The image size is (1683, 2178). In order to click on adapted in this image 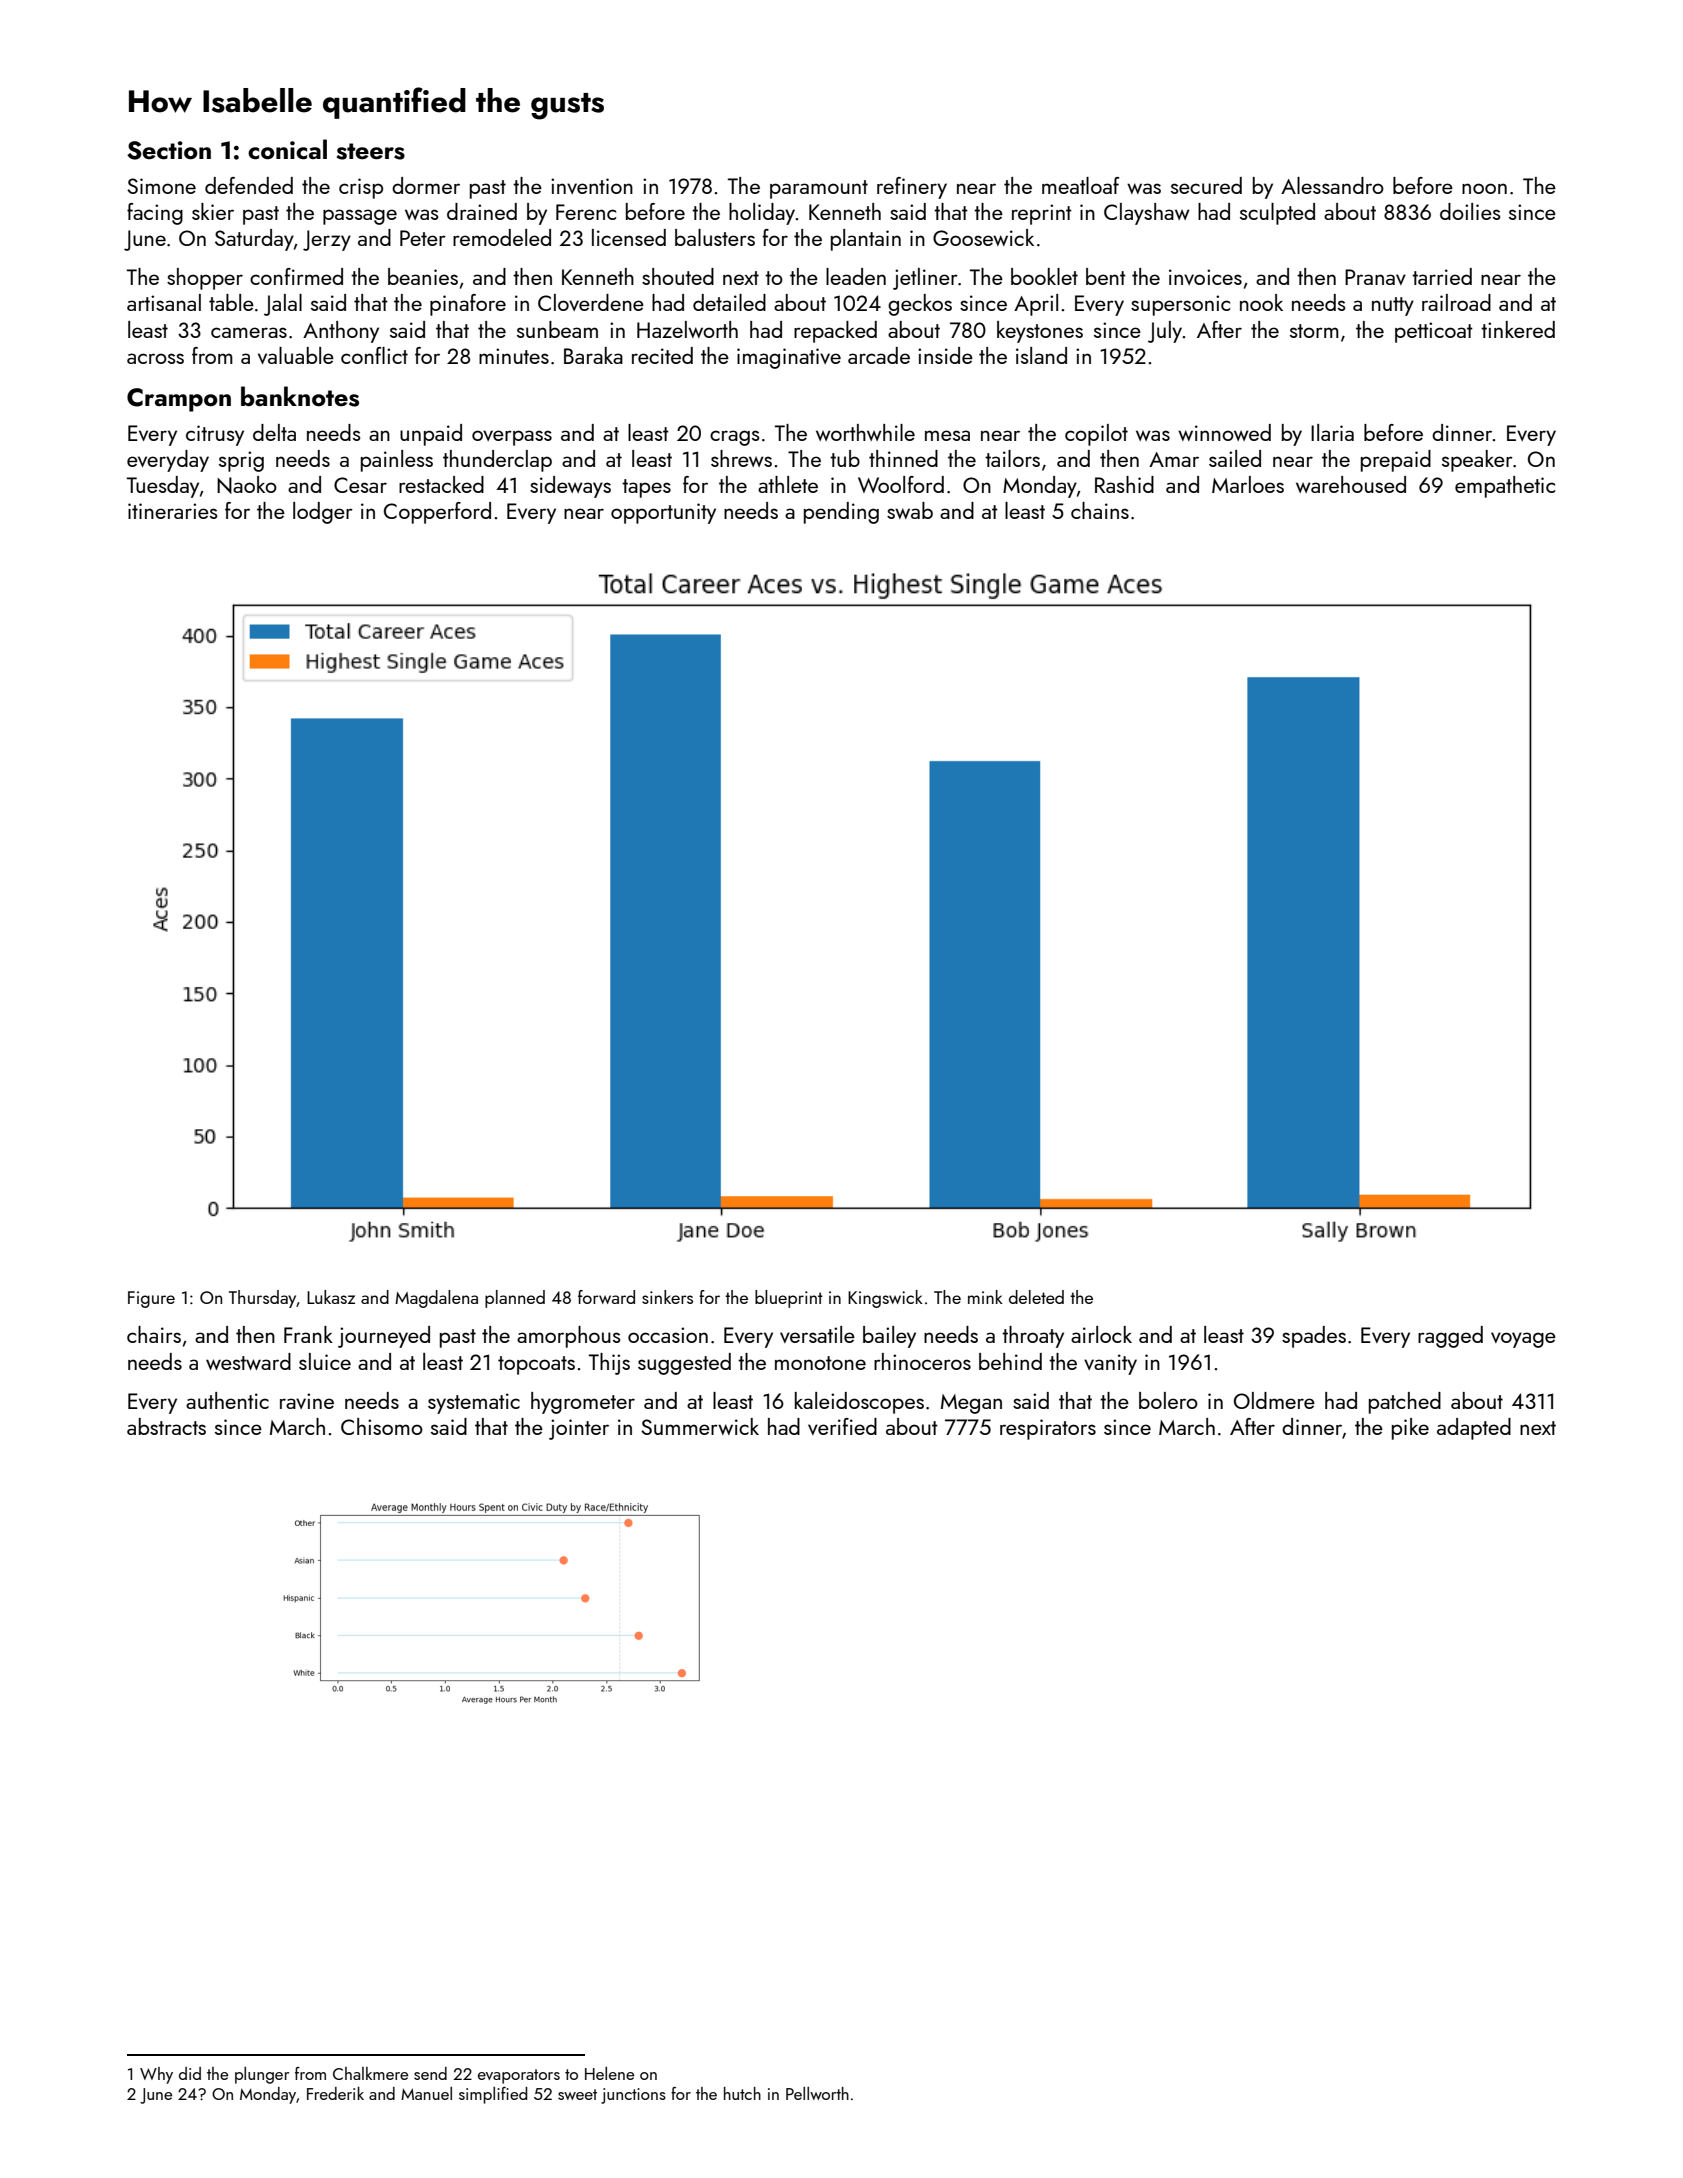, I will do `click(1474, 1429)`.
